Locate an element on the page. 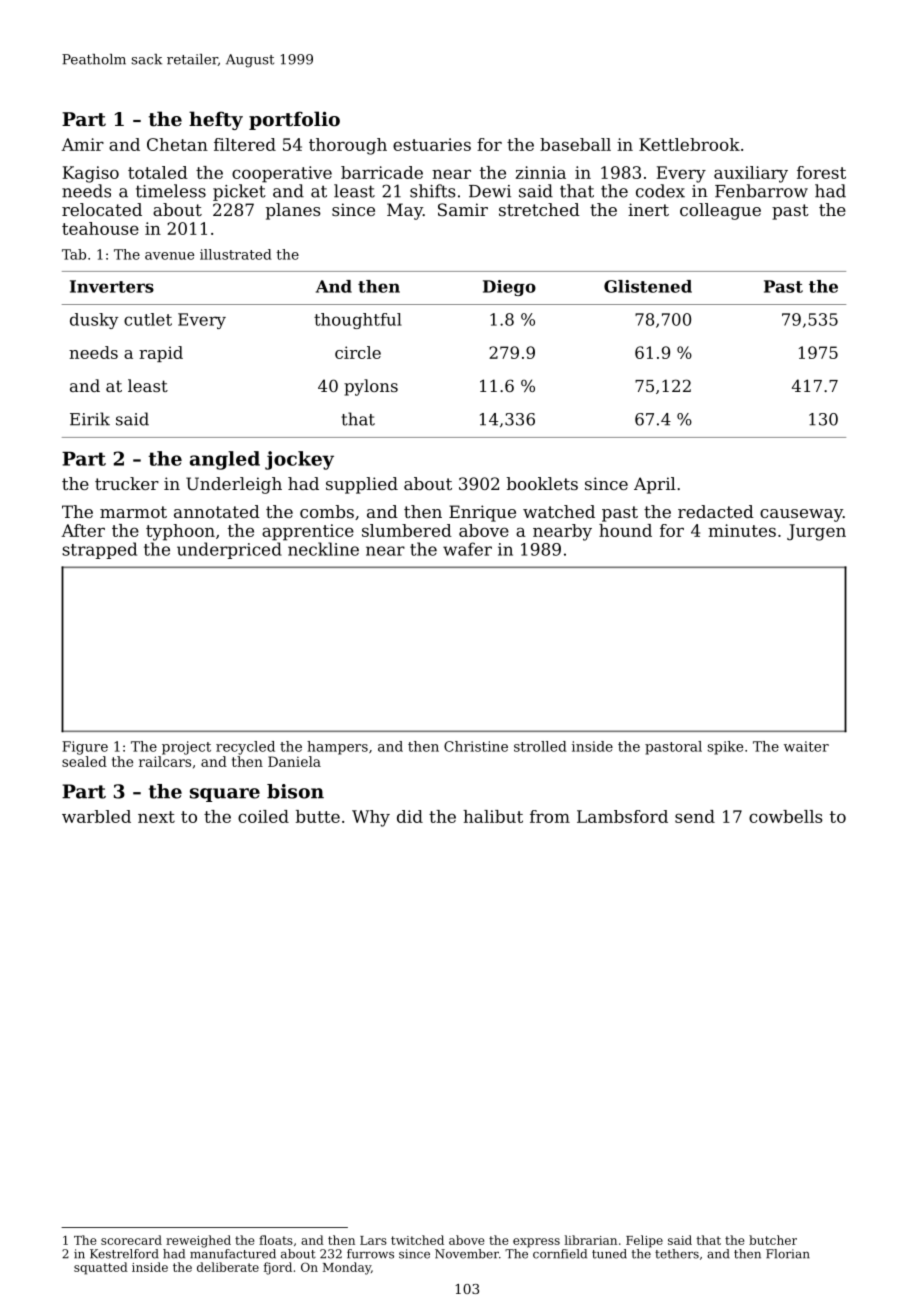  deliberate is located at coordinates (228, 1267).
